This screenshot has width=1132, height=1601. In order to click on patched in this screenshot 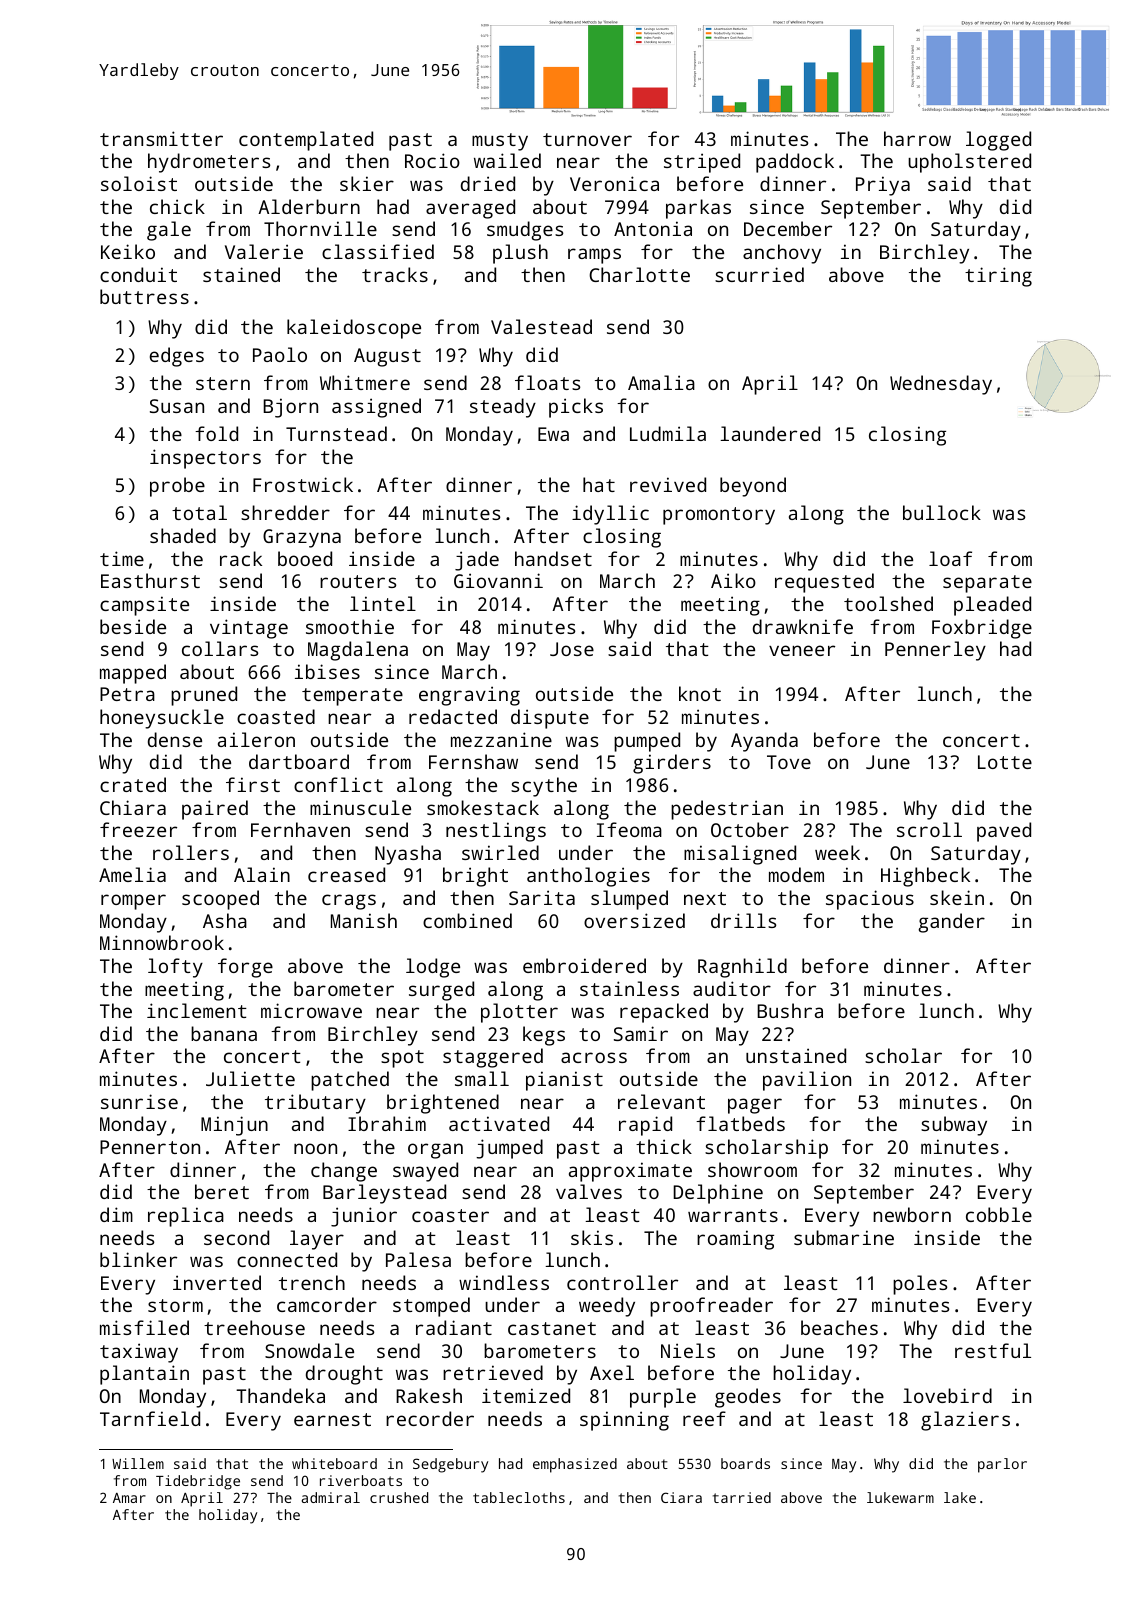, I will do `click(350, 1081)`.
